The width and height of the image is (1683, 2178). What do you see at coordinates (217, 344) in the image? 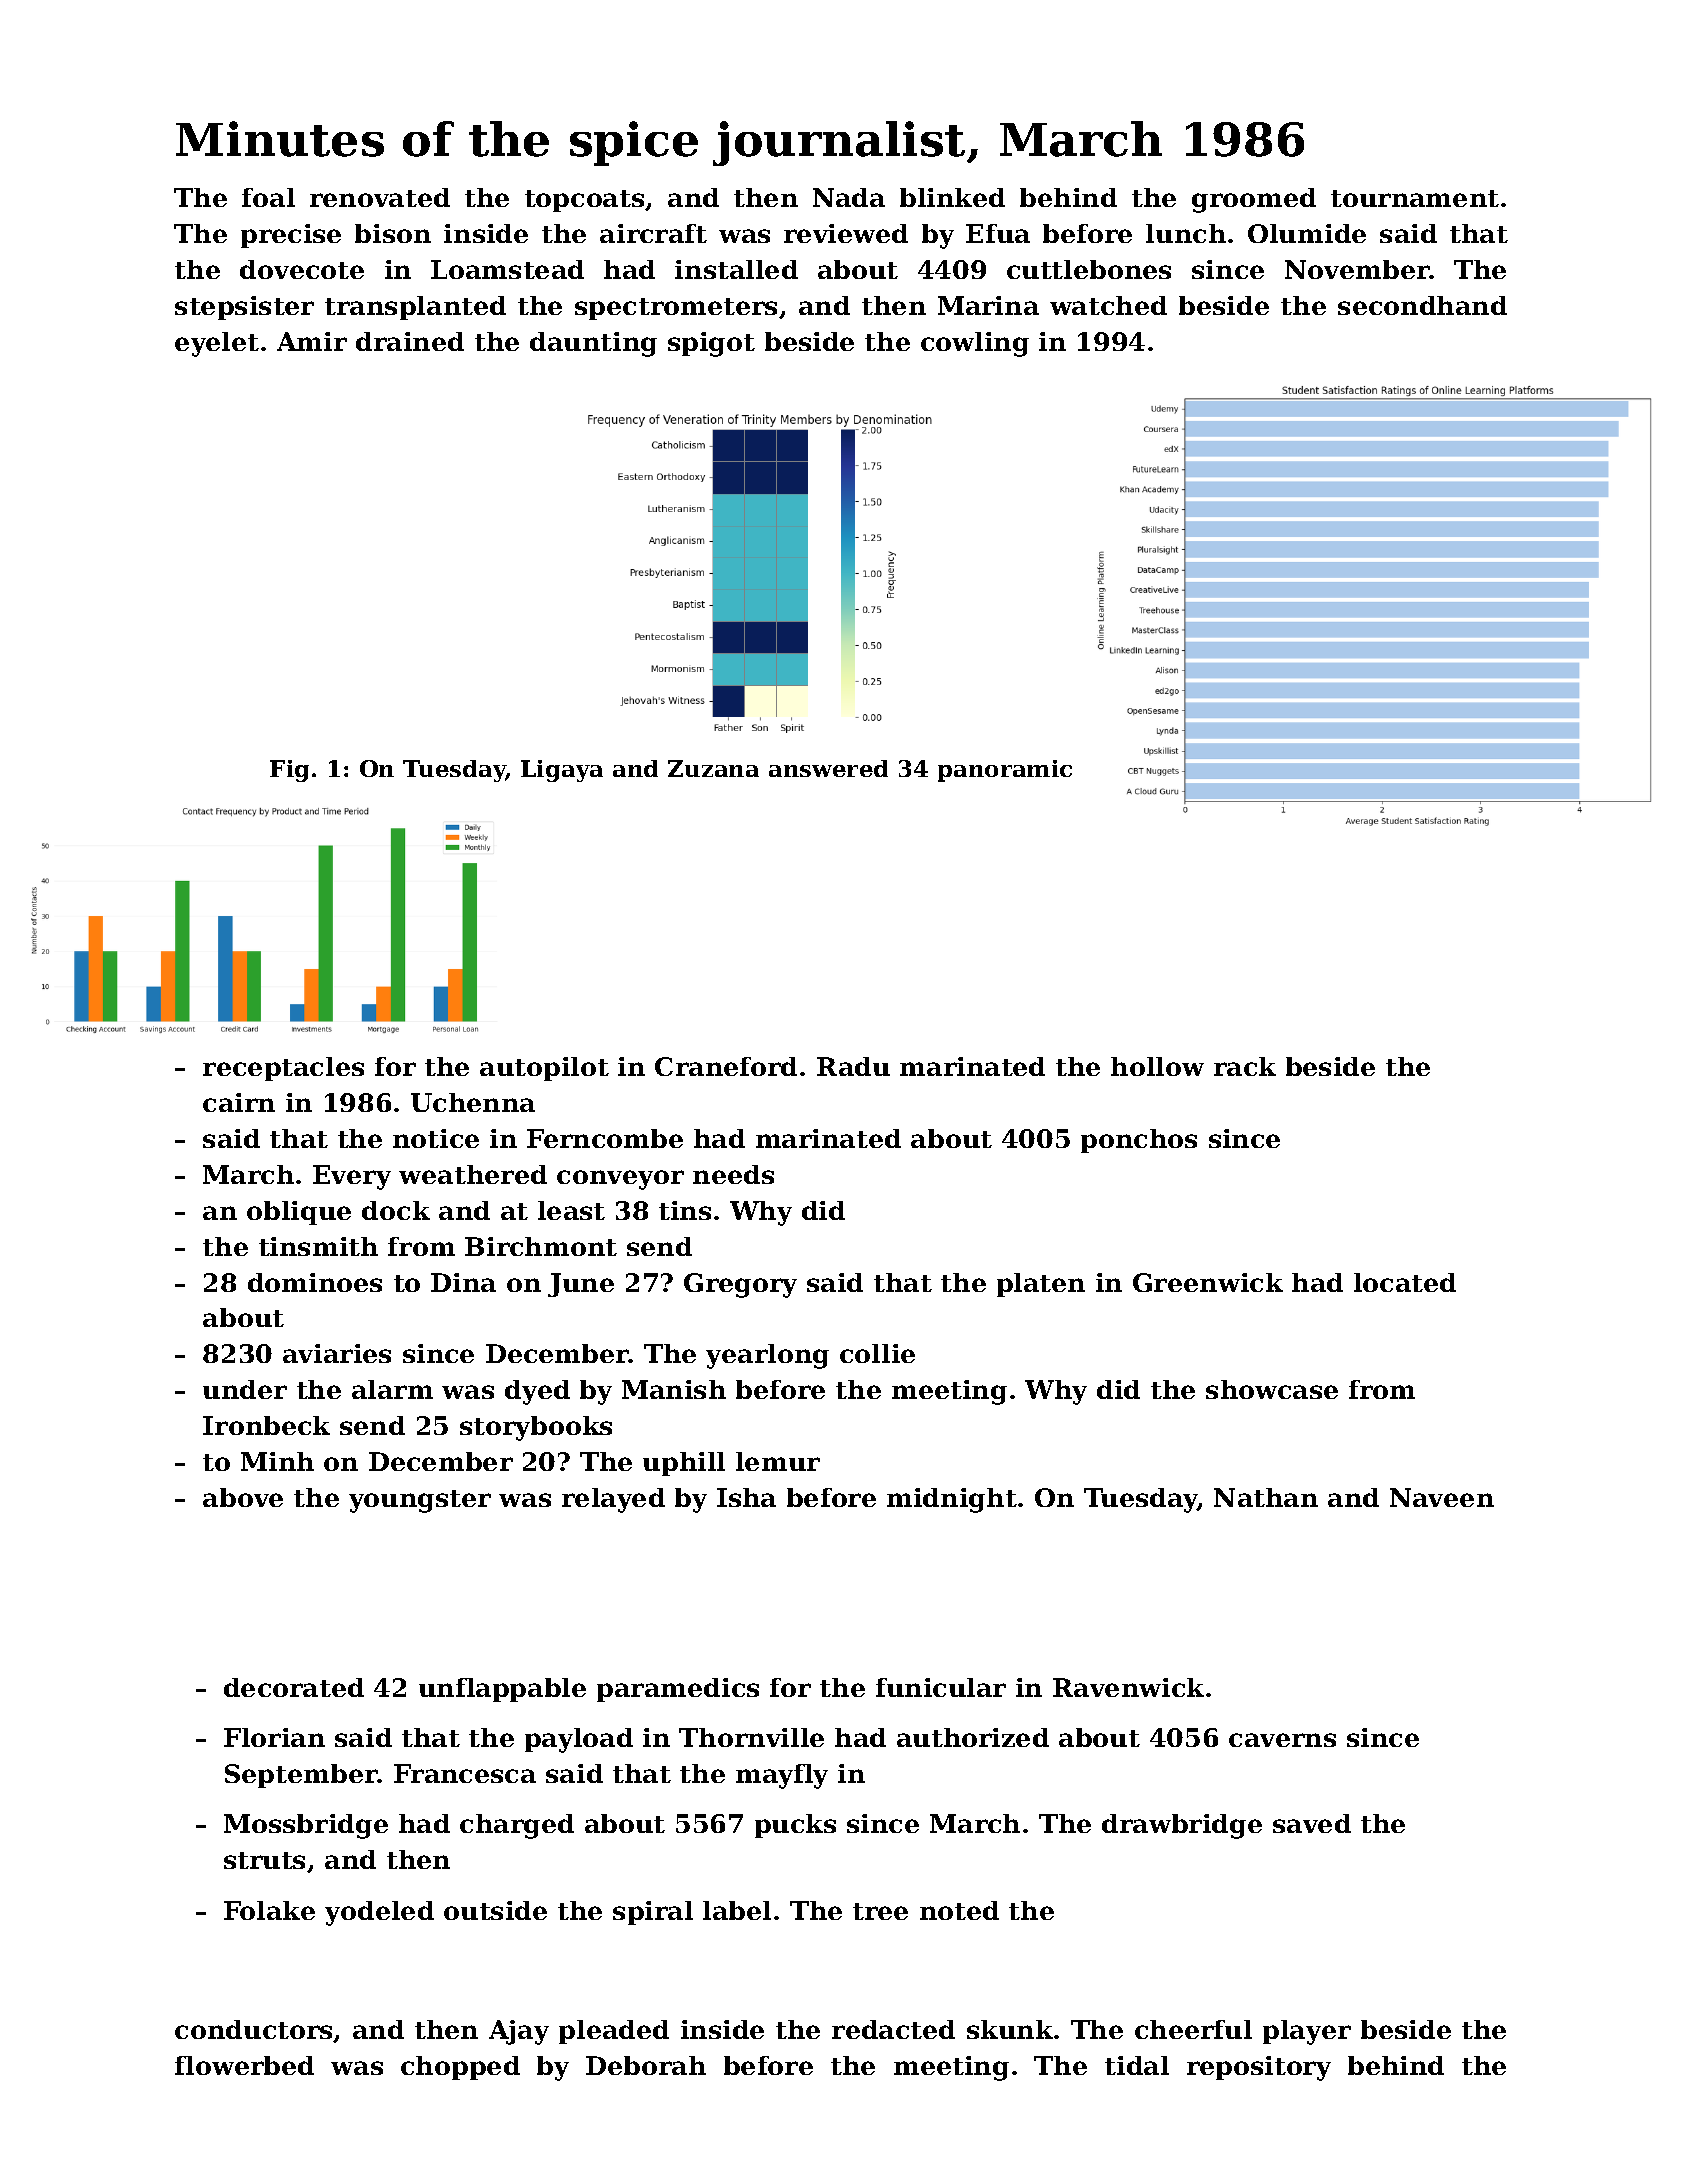
I see `eyelet` at bounding box center [217, 344].
